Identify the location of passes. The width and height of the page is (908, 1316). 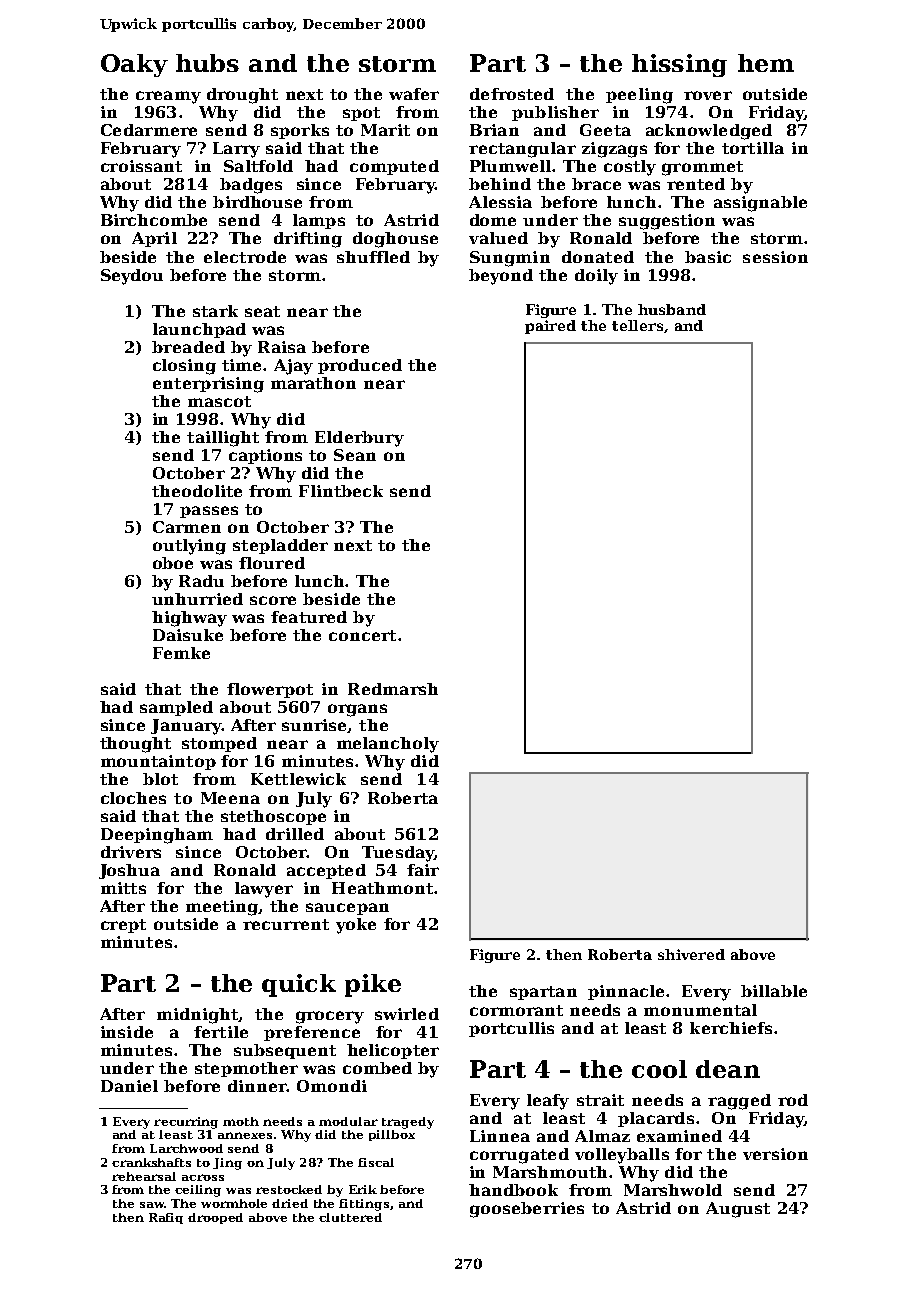
(209, 512).
